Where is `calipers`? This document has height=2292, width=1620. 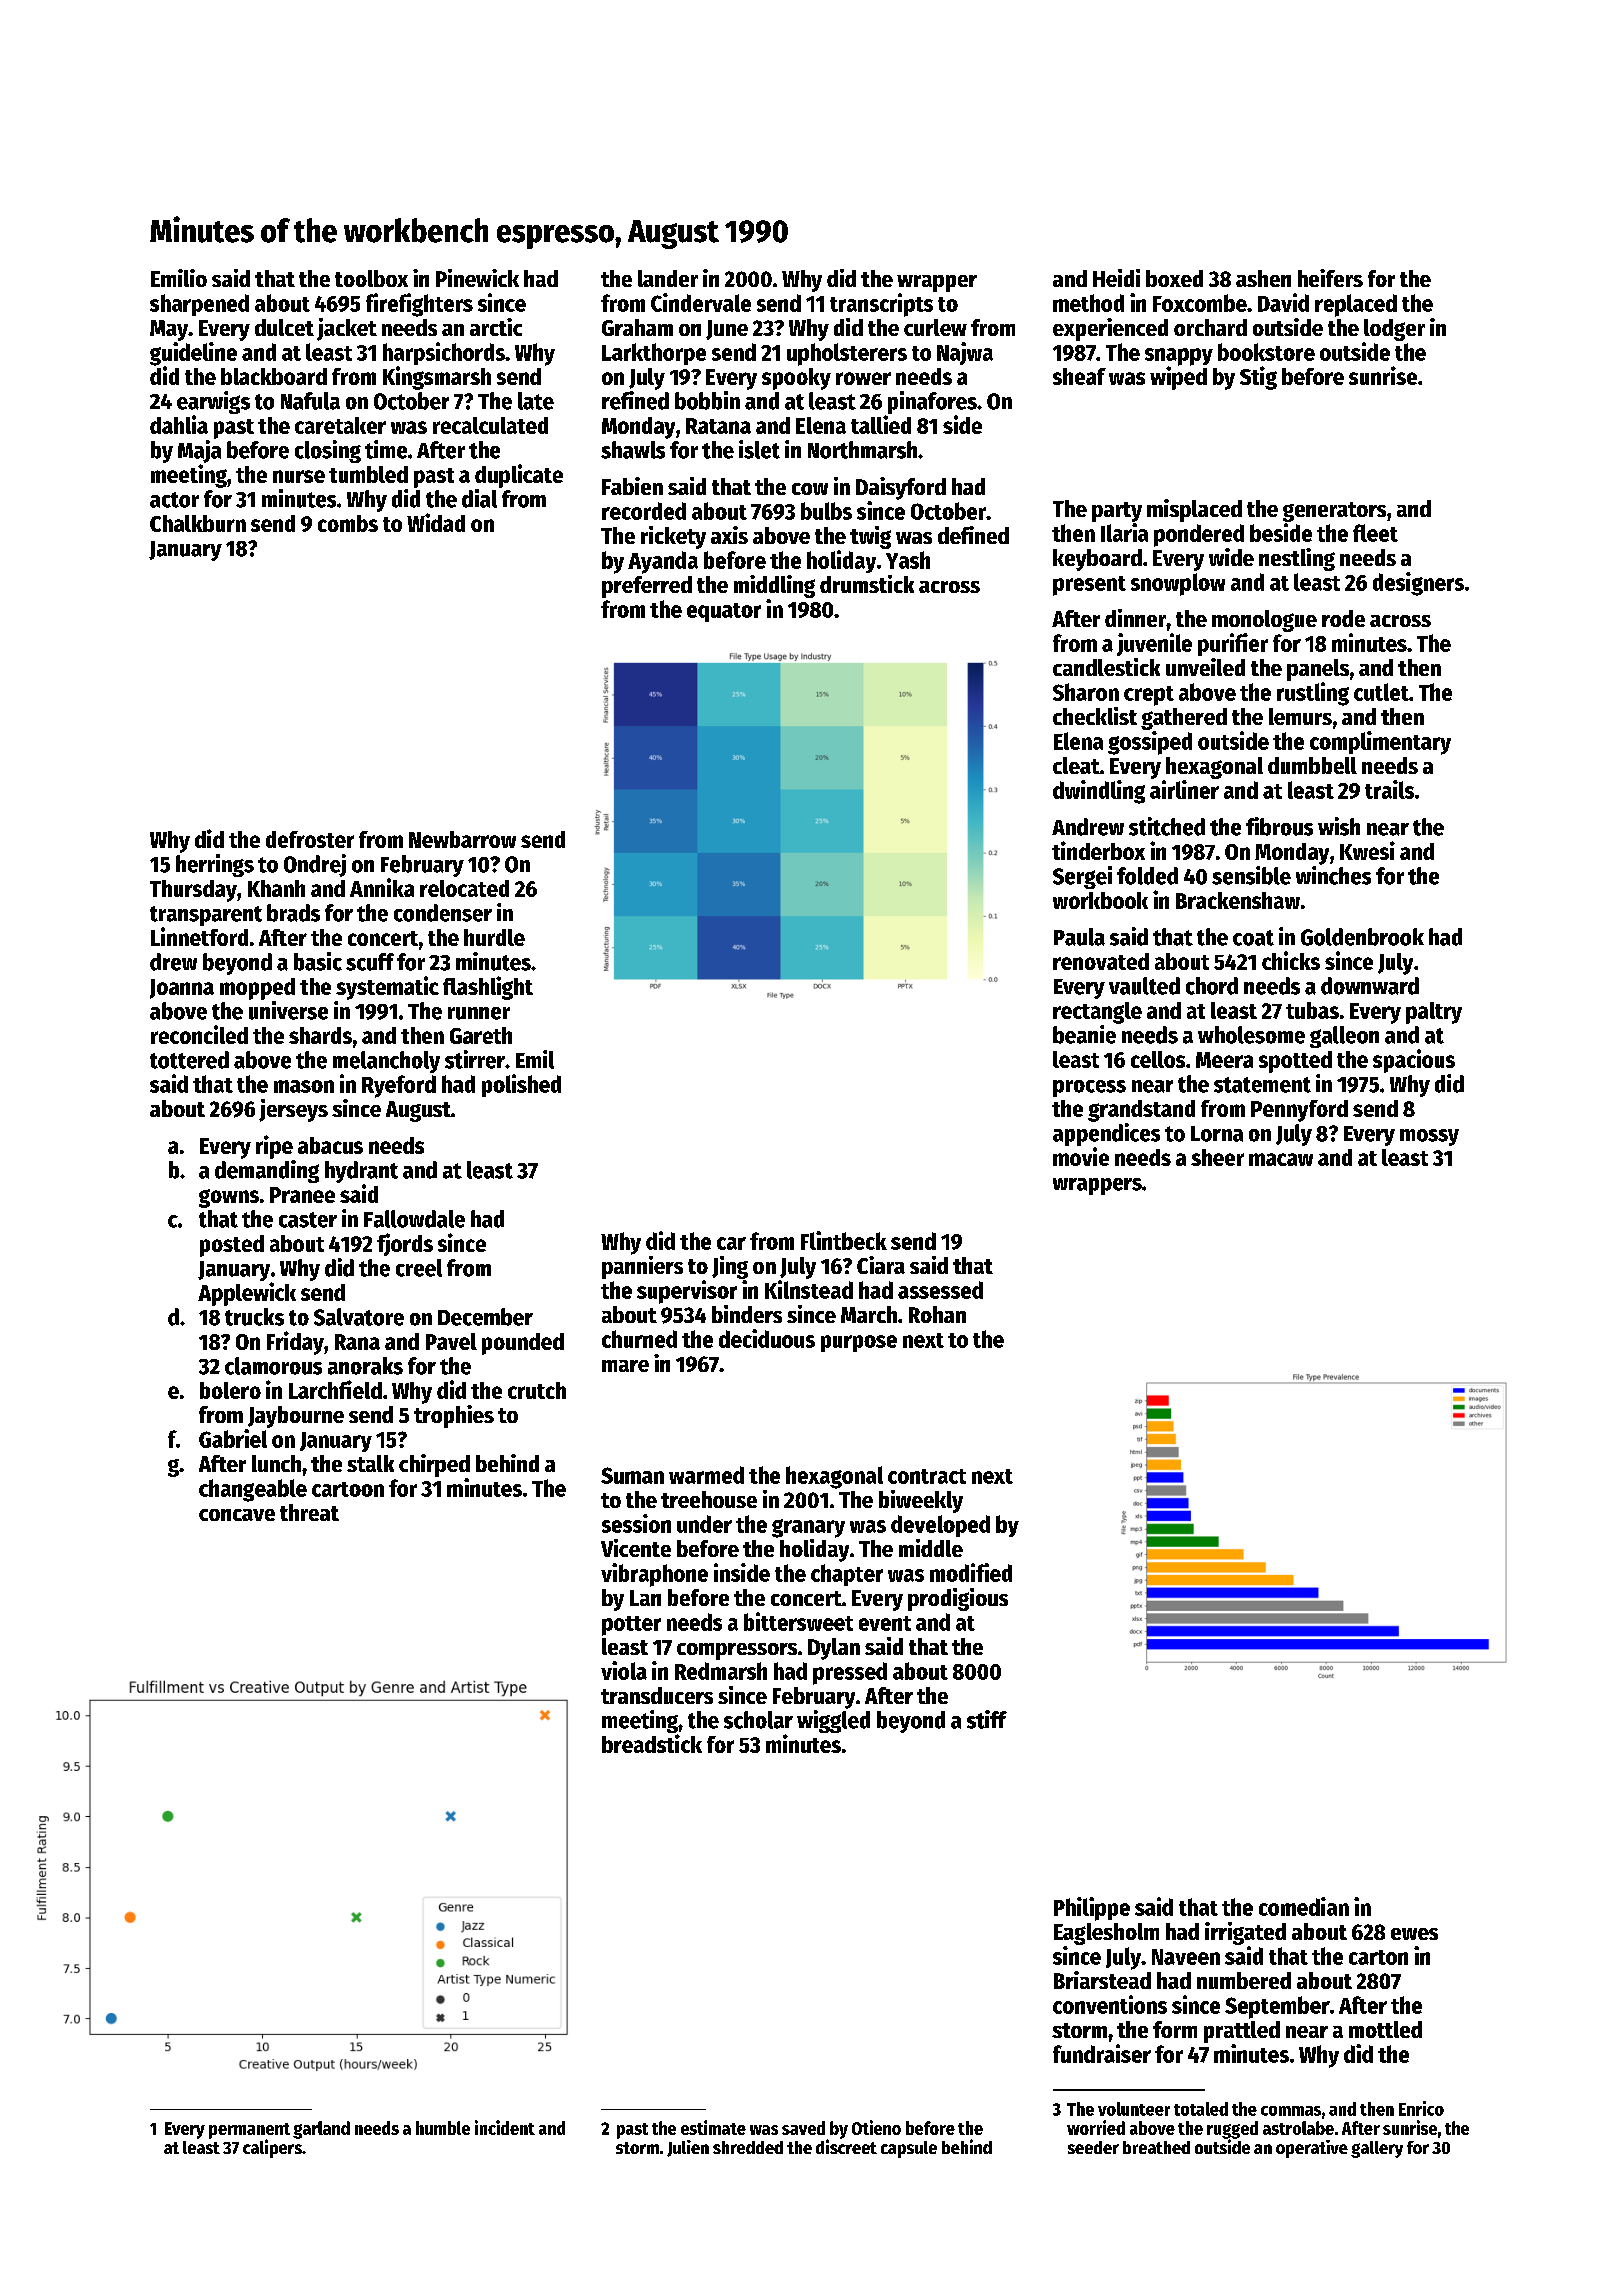
calipers is located at coordinates (272, 2148).
